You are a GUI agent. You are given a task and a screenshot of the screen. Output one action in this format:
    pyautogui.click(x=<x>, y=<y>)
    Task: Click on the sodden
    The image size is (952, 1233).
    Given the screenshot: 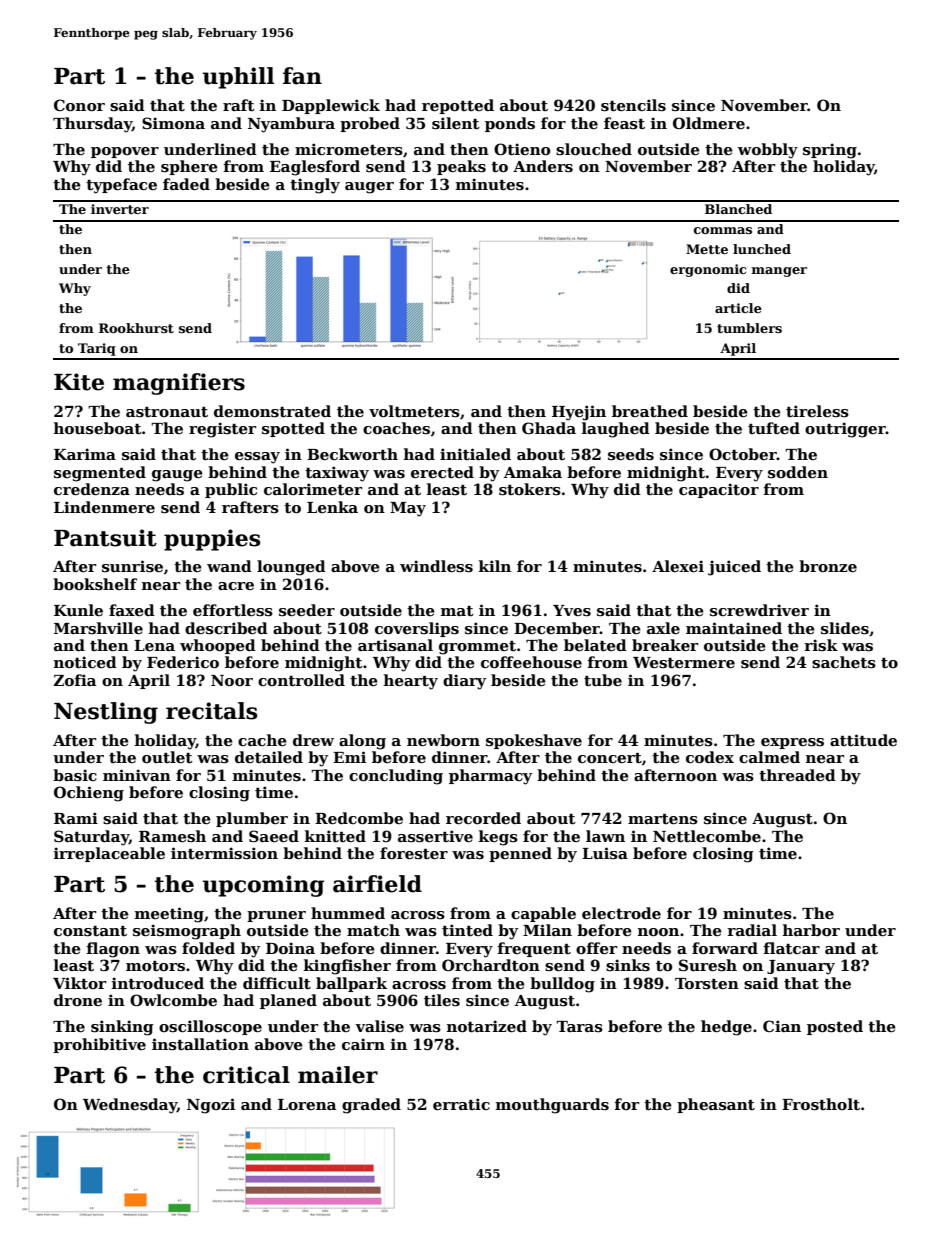 What is the action you would take?
    pyautogui.click(x=798, y=472)
